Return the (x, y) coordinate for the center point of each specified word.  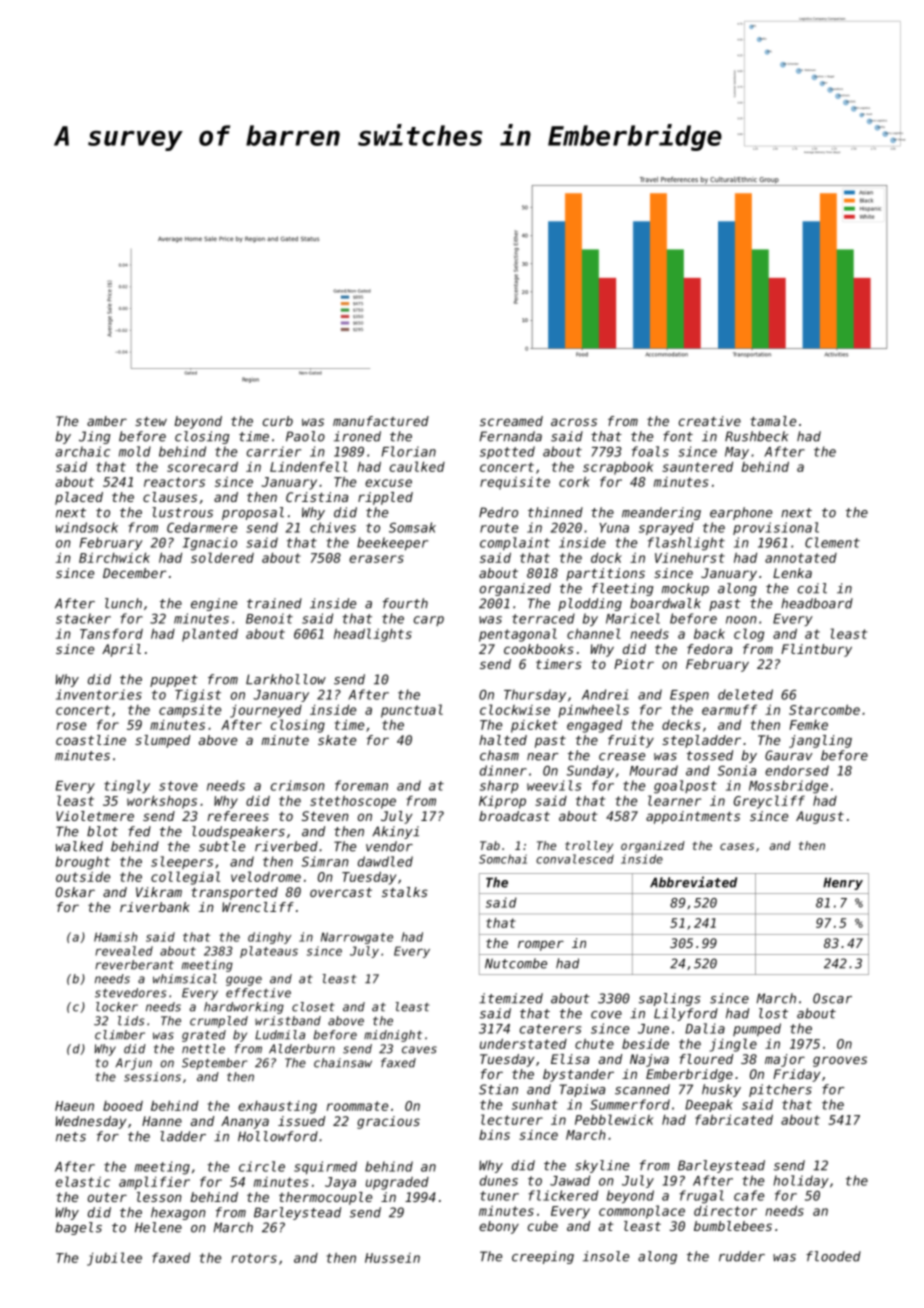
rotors (254, 1258)
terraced (543, 618)
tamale (773, 421)
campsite (190, 711)
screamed (511, 421)
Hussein (392, 1258)
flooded (833, 1256)
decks (681, 724)
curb (278, 421)
